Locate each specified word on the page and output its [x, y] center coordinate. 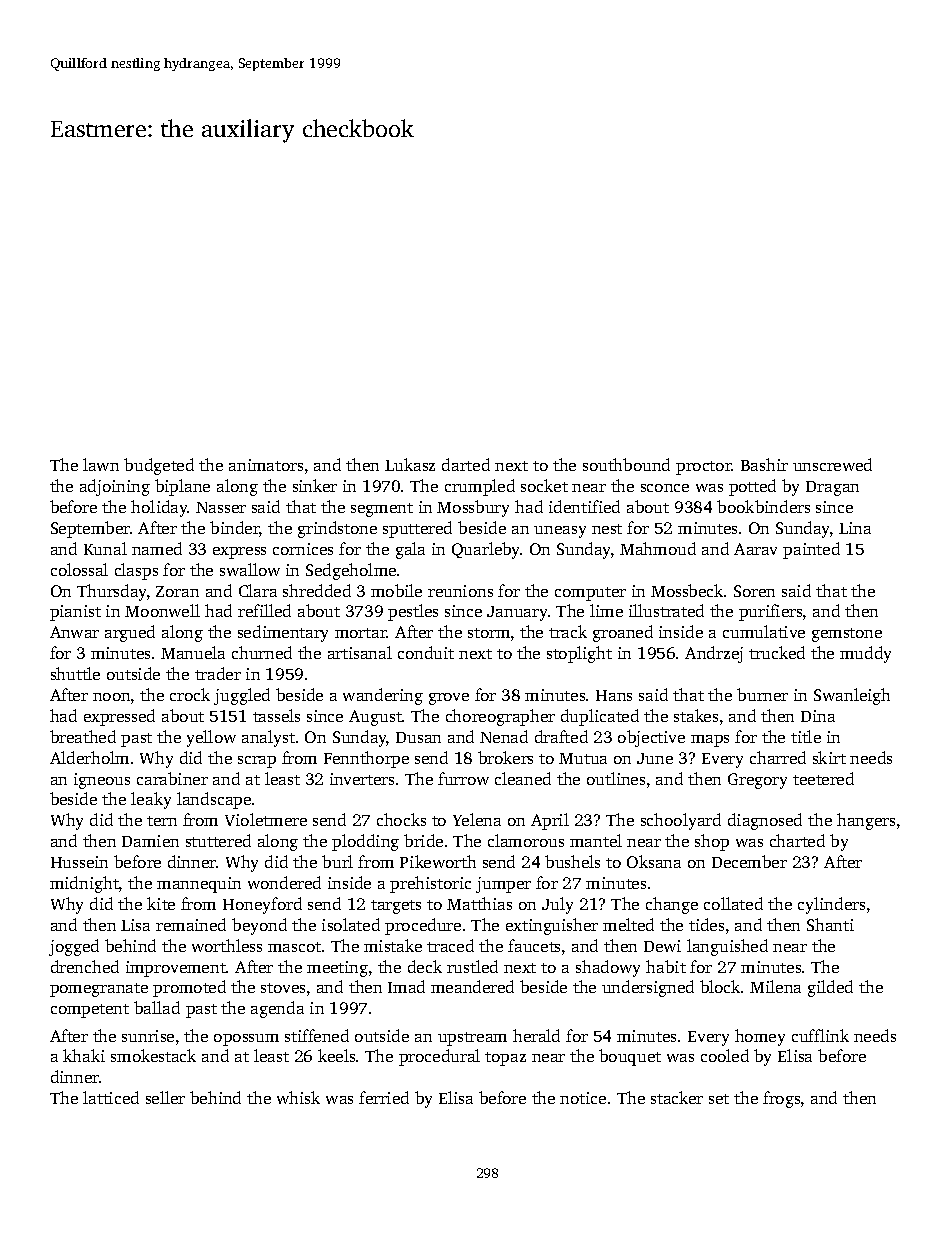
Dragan [832, 488]
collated [733, 903]
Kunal [105, 548]
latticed [111, 1097]
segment [382, 510]
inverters [362, 779]
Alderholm [89, 757]
